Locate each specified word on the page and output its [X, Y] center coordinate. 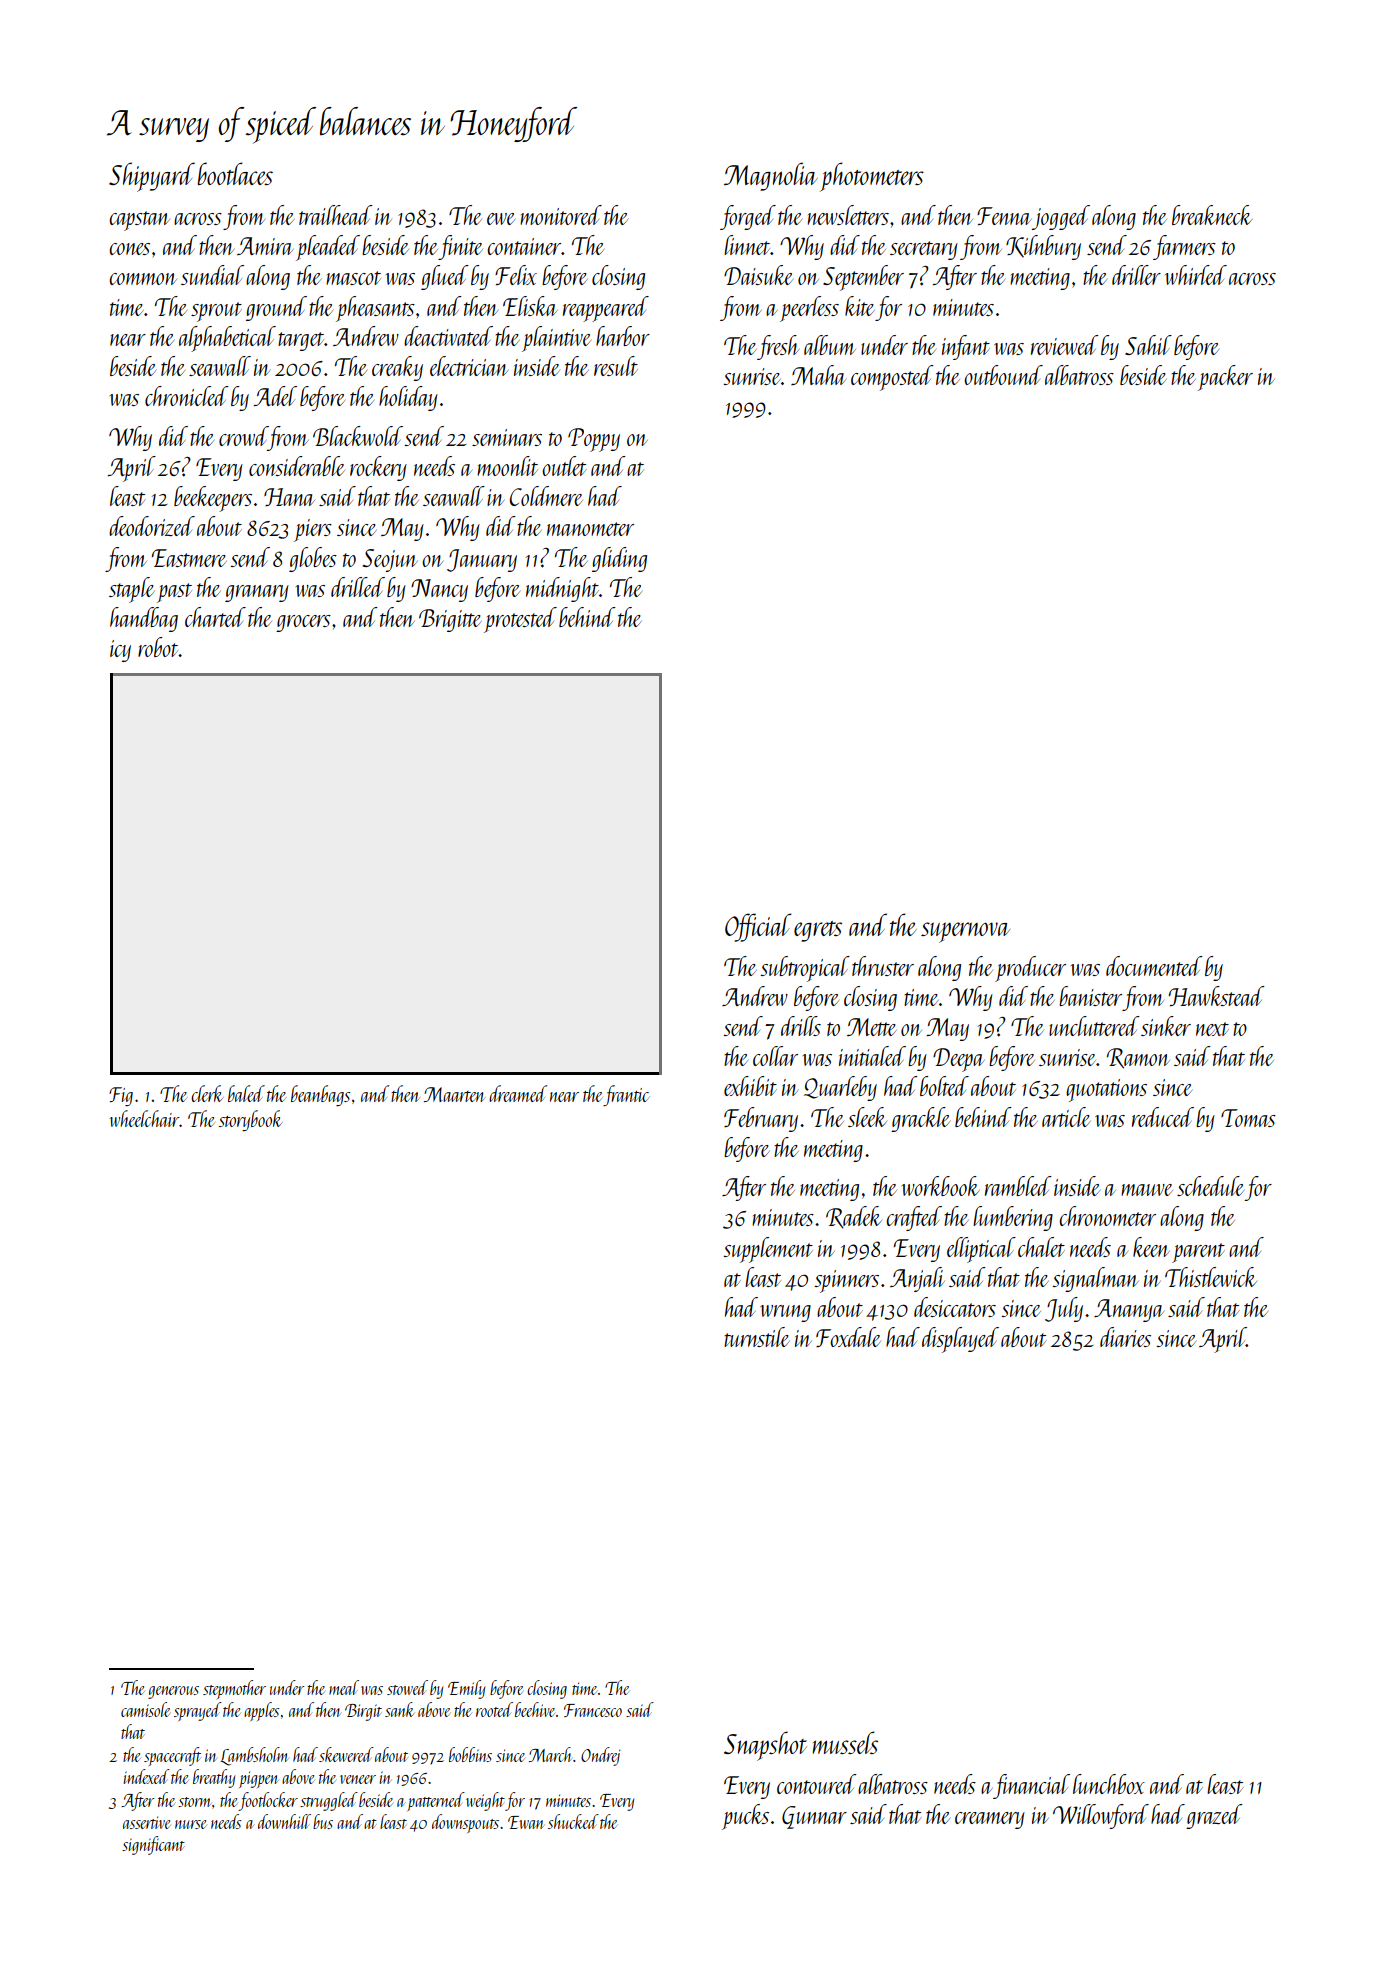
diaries [1125, 1337]
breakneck [1212, 215]
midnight [562, 589]
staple [132, 590]
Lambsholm [254, 1756]
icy [120, 651]
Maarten [454, 1094]
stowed [407, 1687]
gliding [619, 559]
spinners [846, 1281]
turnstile [757, 1337]
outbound [1003, 375]
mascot [353, 278]
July [1064, 1309]
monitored [561, 215]
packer [1225, 378]
